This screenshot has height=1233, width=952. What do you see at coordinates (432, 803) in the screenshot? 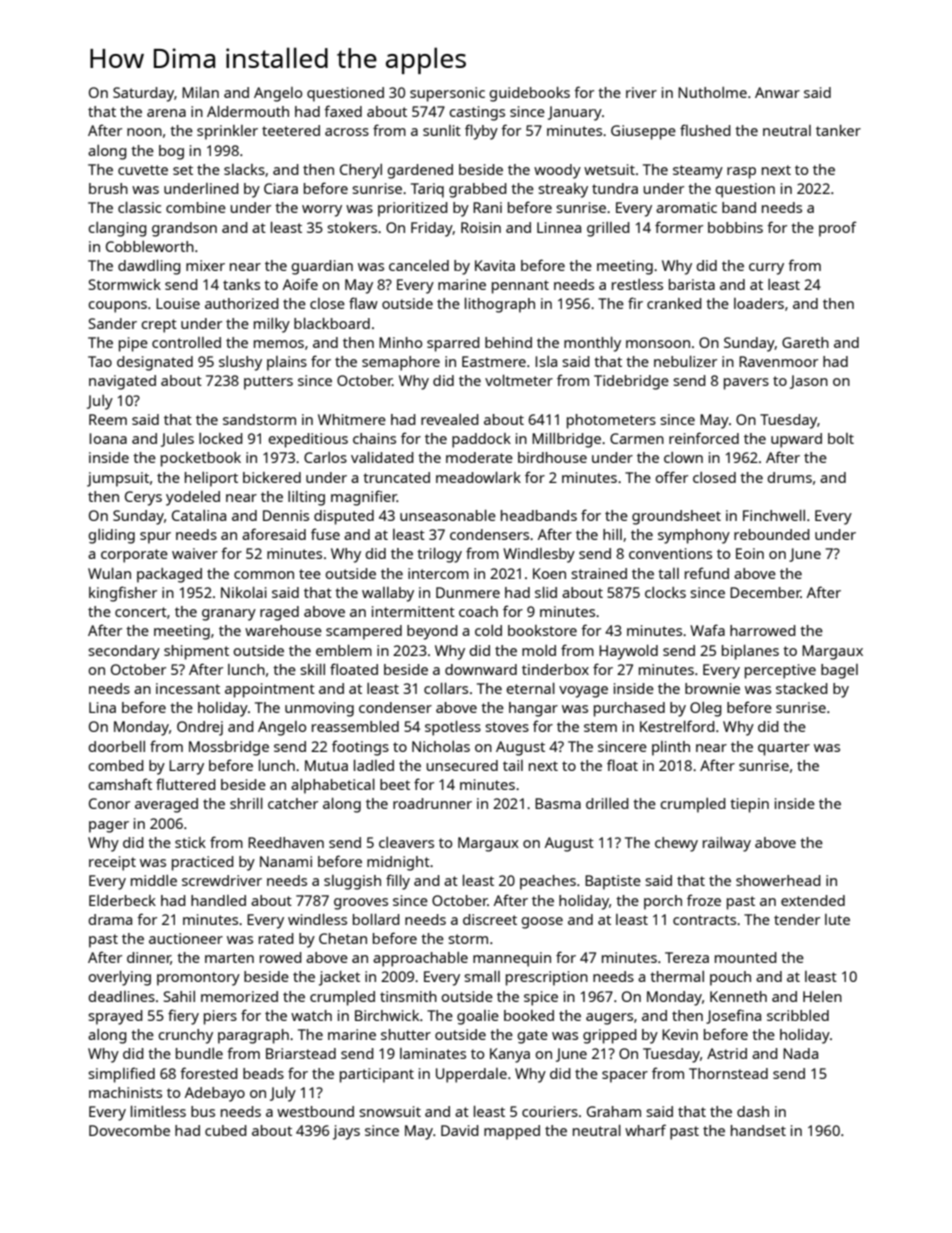
I see `roadrunner` at bounding box center [432, 803].
